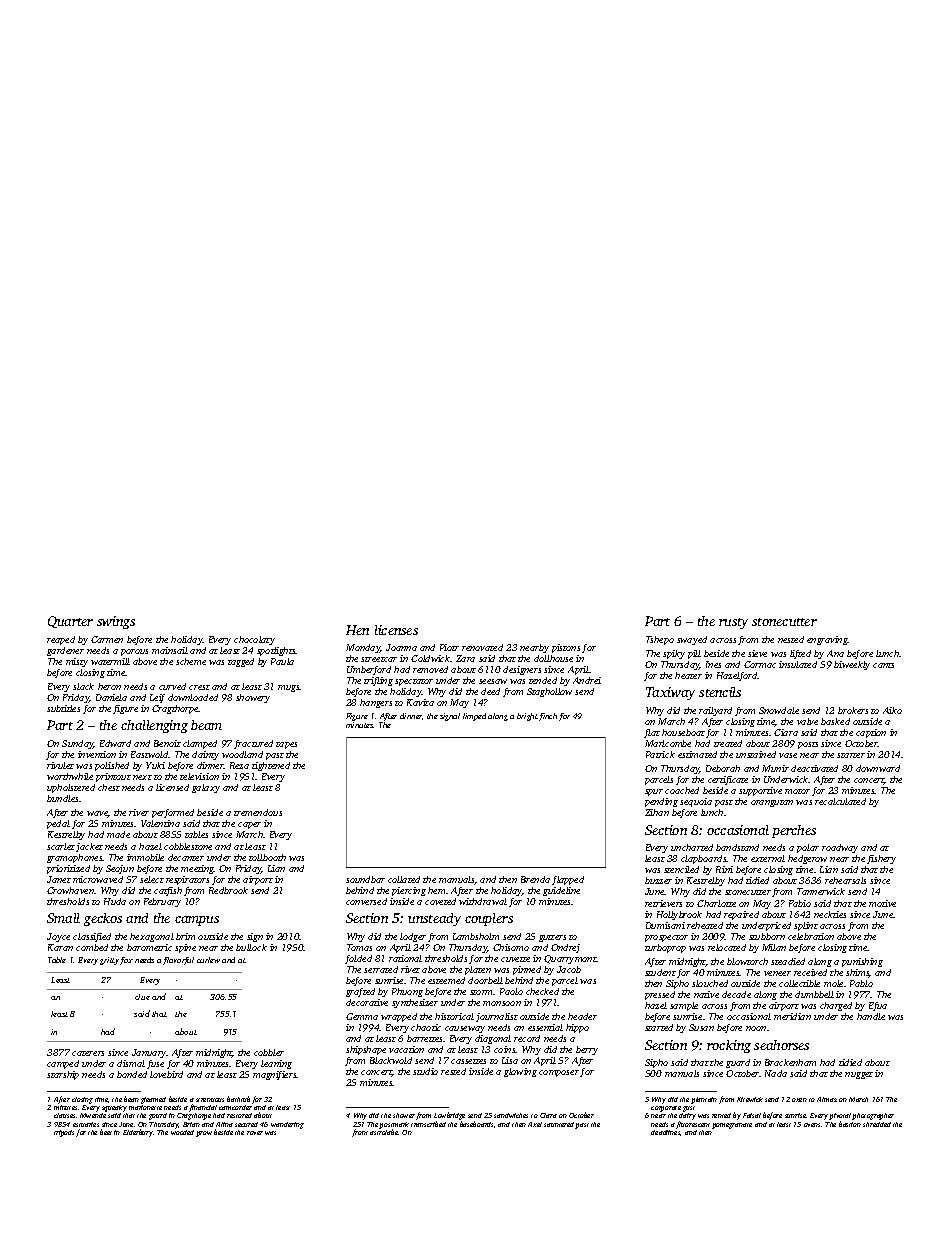  What do you see at coordinates (155, 1064) in the screenshot?
I see `fuse` at bounding box center [155, 1064].
